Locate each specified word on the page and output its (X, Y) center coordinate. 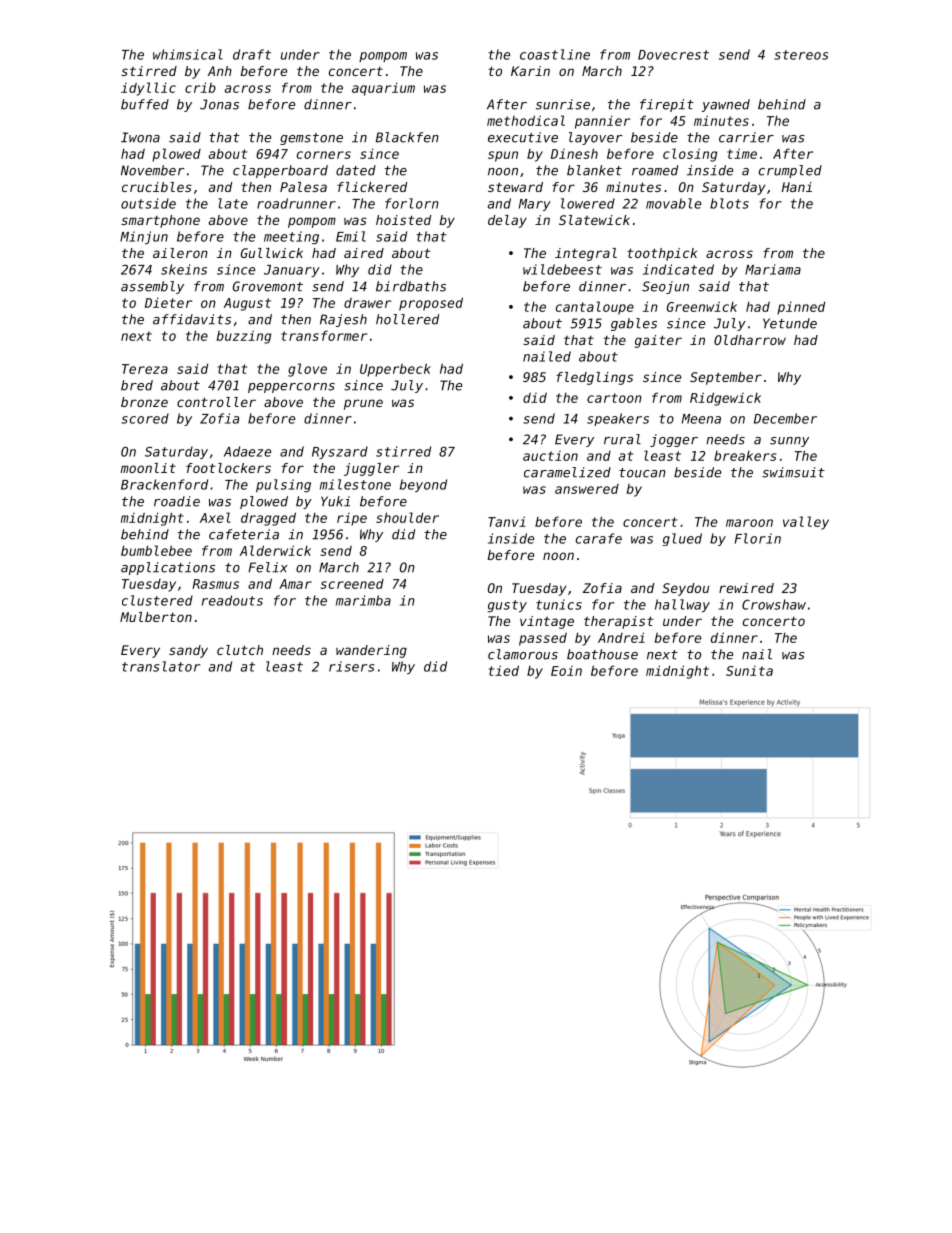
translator (161, 666)
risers (351, 666)
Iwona (140, 137)
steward (515, 187)
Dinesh (574, 153)
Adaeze (247, 451)
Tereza (145, 369)
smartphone (160, 221)
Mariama (773, 269)
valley (806, 523)
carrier (746, 137)
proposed (431, 304)
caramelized (567, 472)
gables (634, 324)
